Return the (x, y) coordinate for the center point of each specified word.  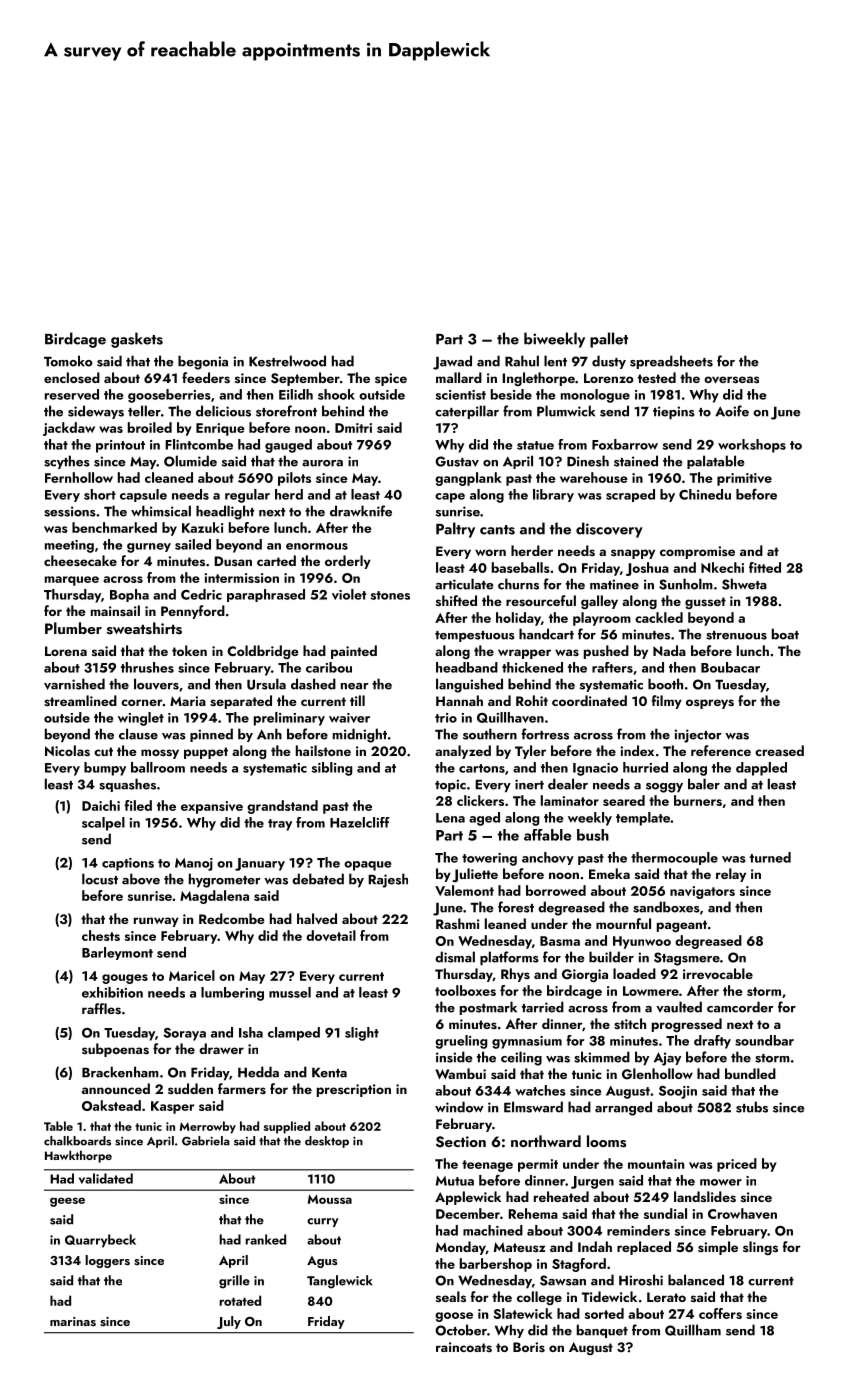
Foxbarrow (625, 444)
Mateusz (519, 1247)
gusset (705, 603)
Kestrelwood (287, 361)
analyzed (463, 752)
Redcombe (232, 918)
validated (106, 1178)
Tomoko (68, 361)
